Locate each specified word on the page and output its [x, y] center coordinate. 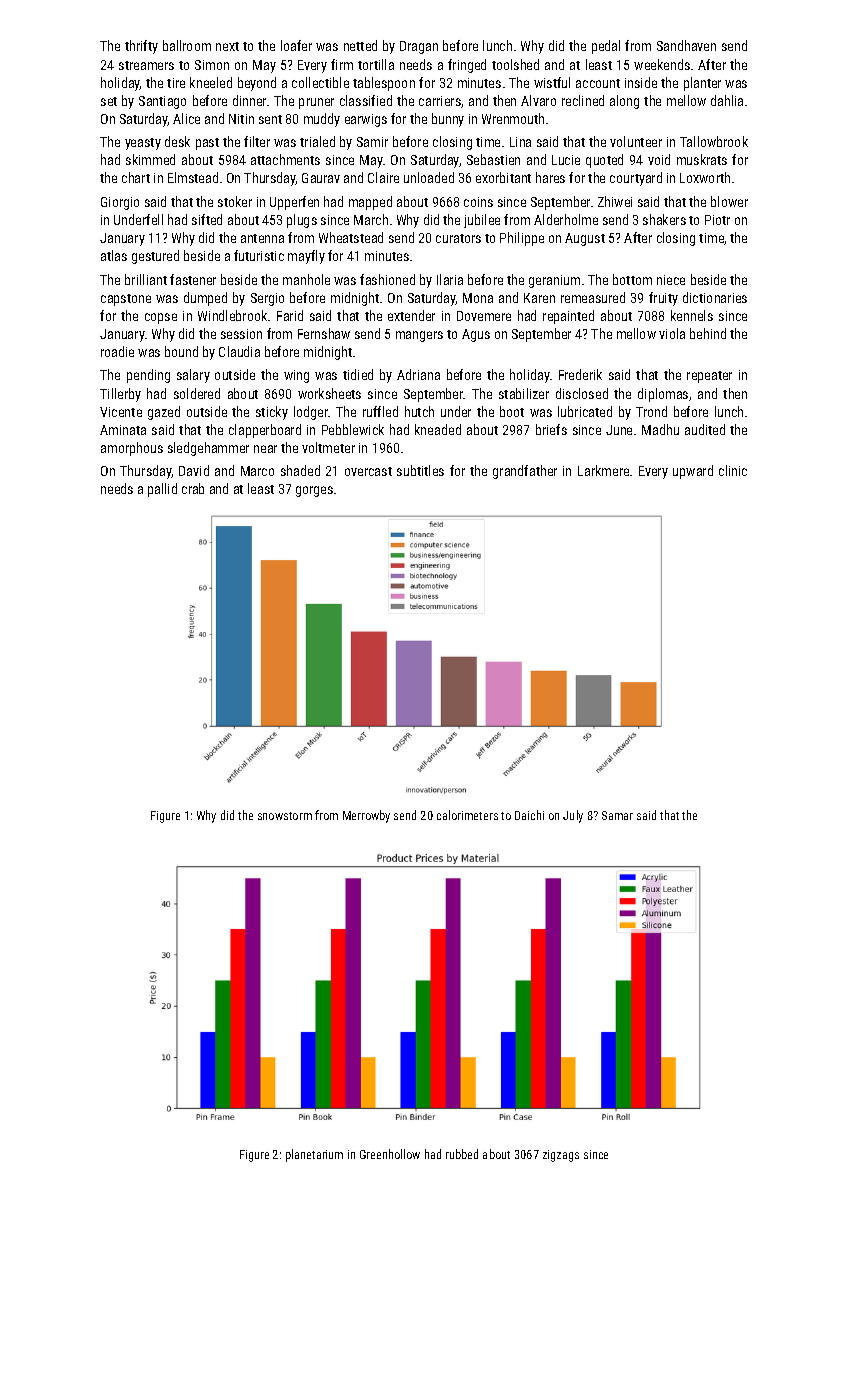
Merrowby [366, 816]
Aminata [123, 430]
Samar [617, 815]
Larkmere [603, 470]
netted [360, 45]
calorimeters [467, 815]
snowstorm [285, 816]
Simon [212, 65]
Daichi [529, 815]
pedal [606, 47]
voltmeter [328, 447]
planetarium [314, 1155]
